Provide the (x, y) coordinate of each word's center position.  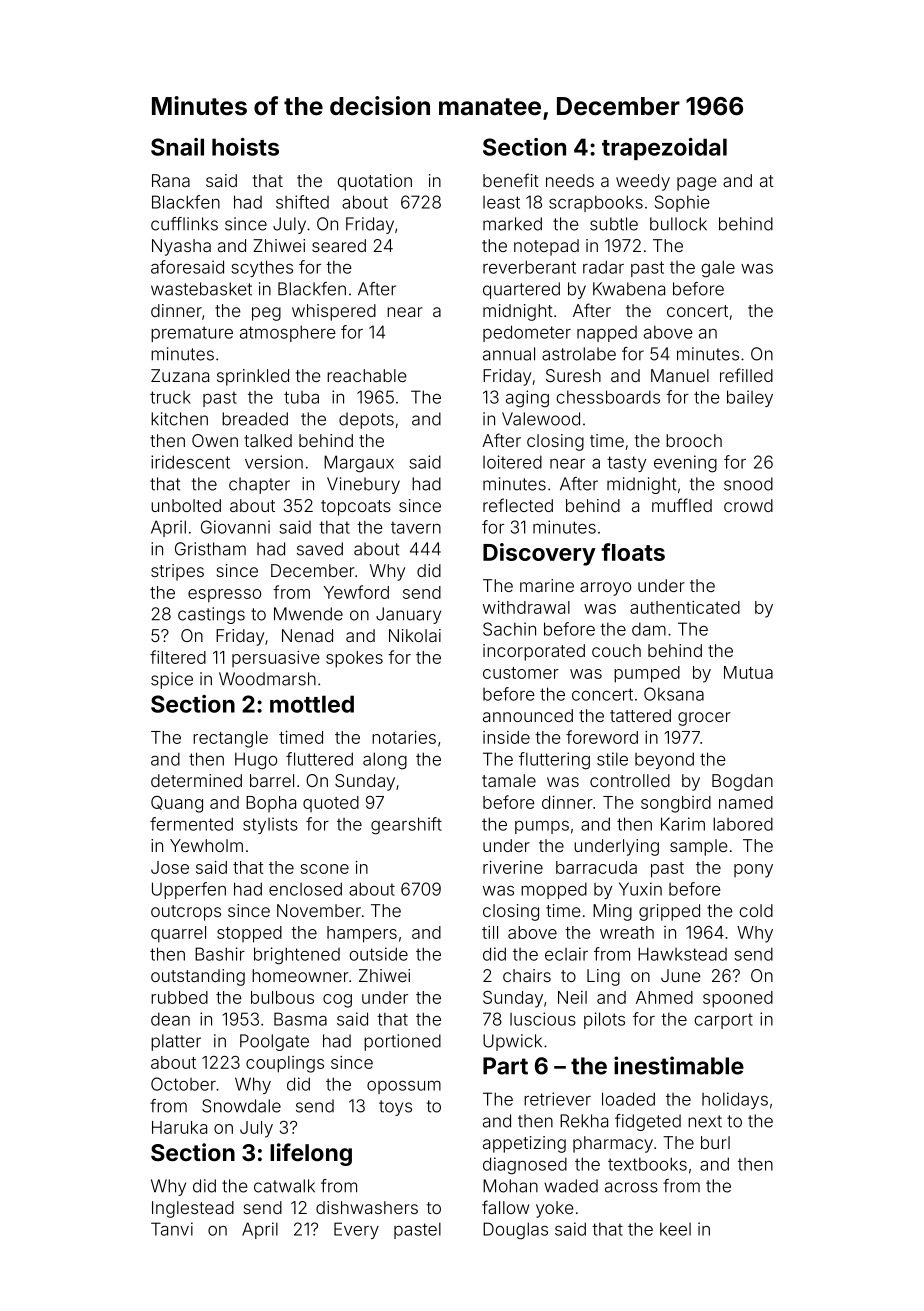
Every (356, 1230)
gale (718, 269)
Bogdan (742, 782)
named (746, 802)
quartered (521, 290)
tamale (509, 780)
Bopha (271, 804)
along (385, 761)
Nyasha (181, 247)
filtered (178, 657)
